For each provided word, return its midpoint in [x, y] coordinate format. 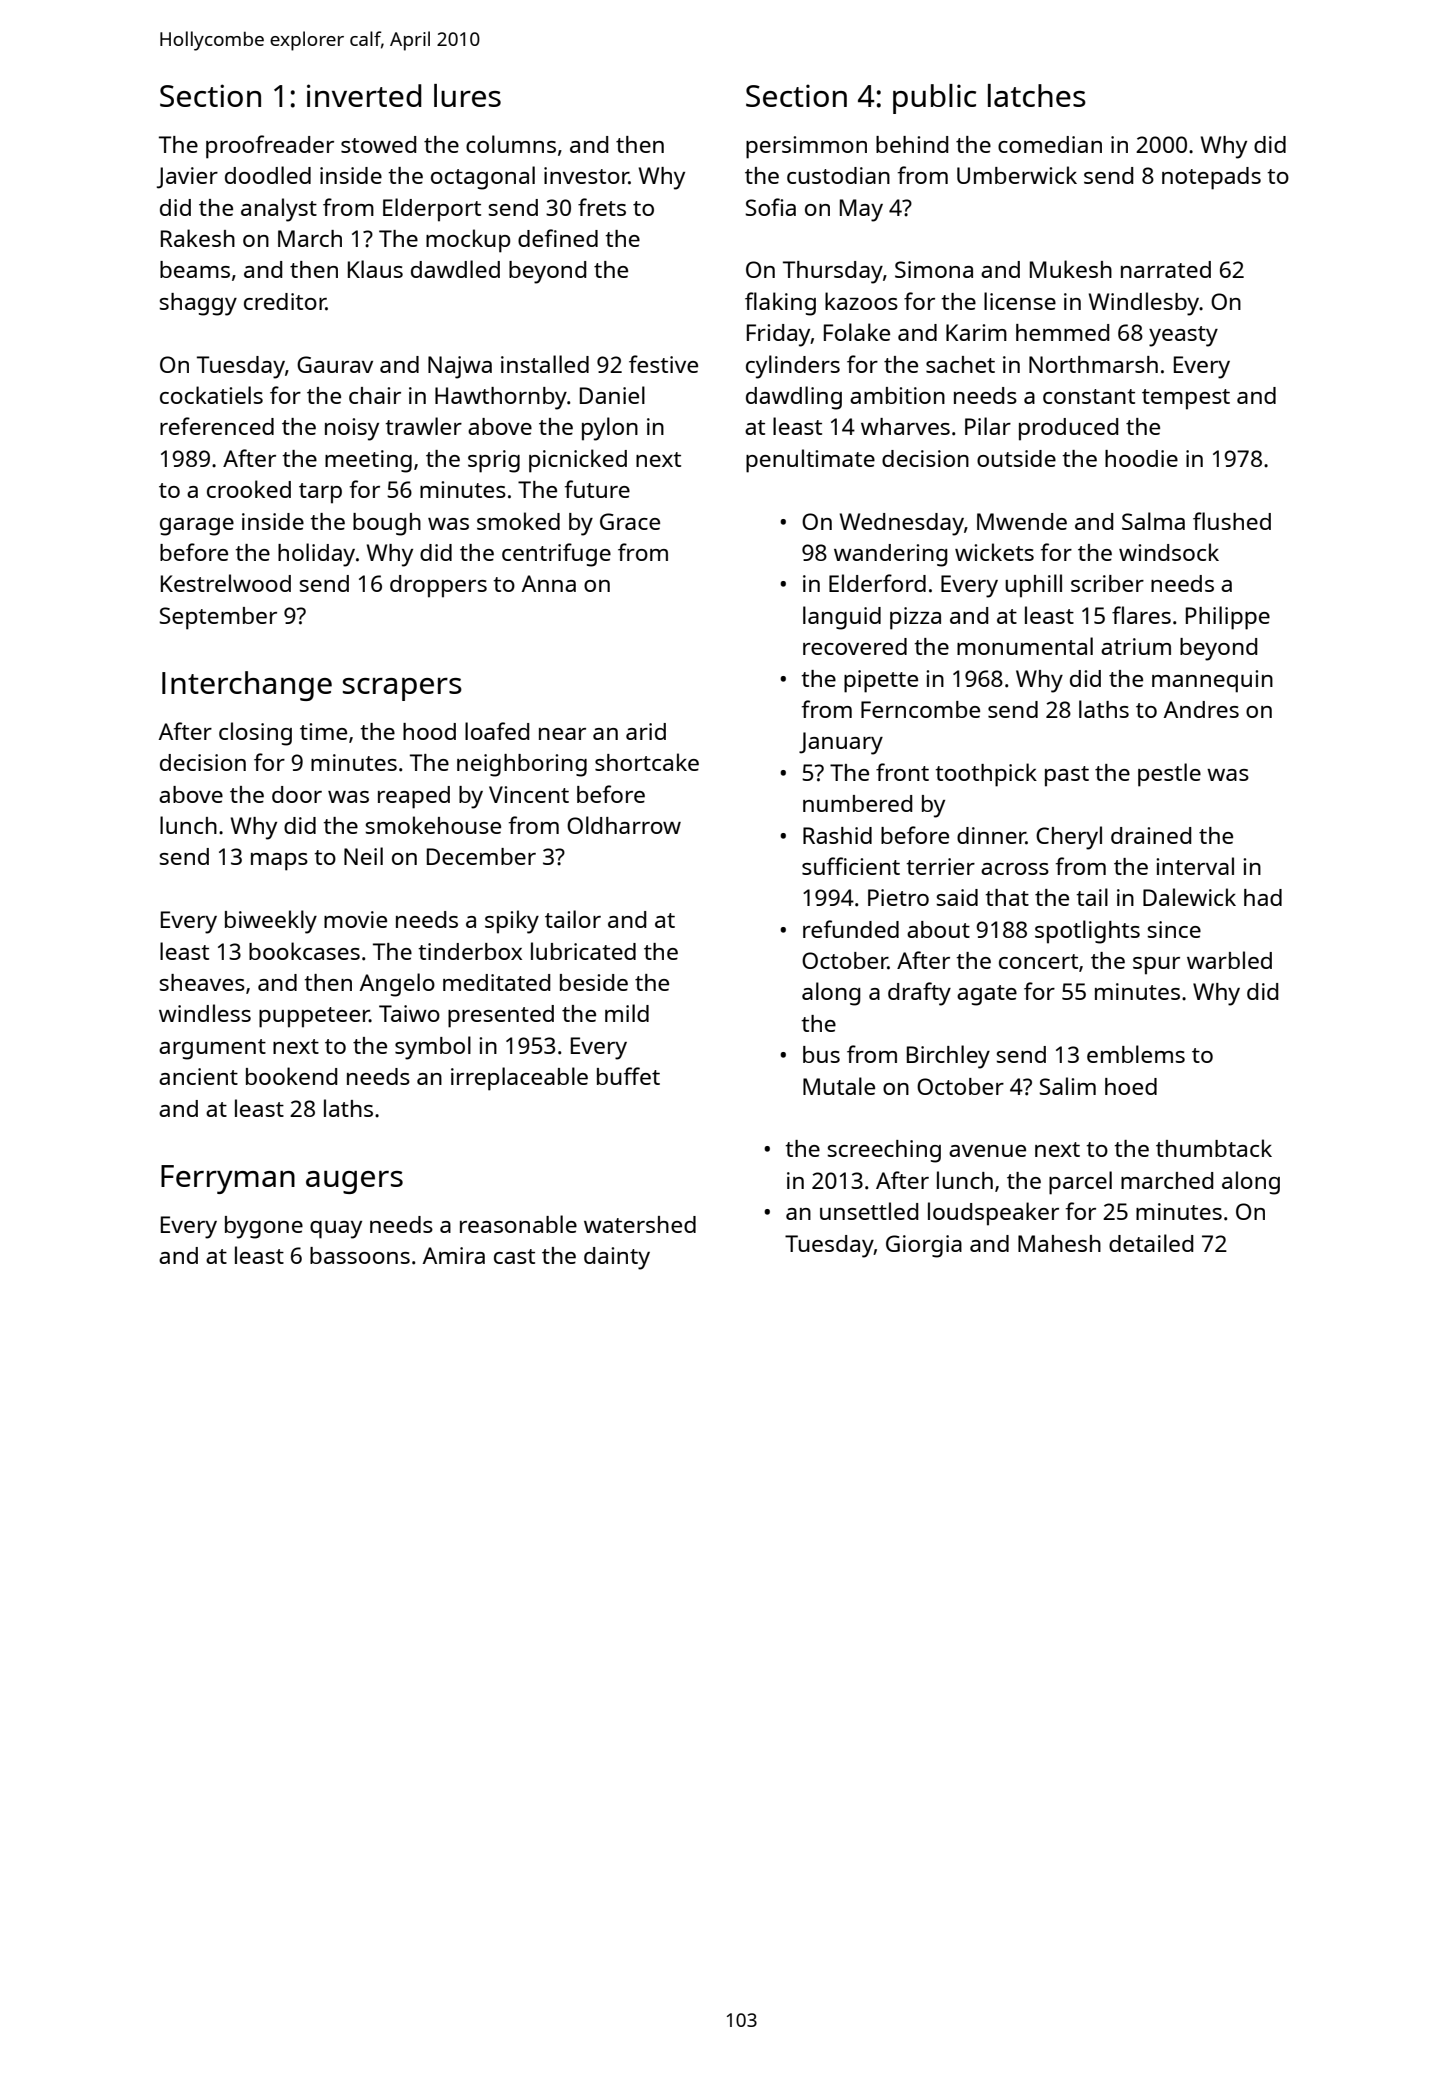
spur [1156, 966]
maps [279, 862]
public [934, 99]
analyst [279, 210]
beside [594, 982]
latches [1037, 95]
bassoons [360, 1255]
